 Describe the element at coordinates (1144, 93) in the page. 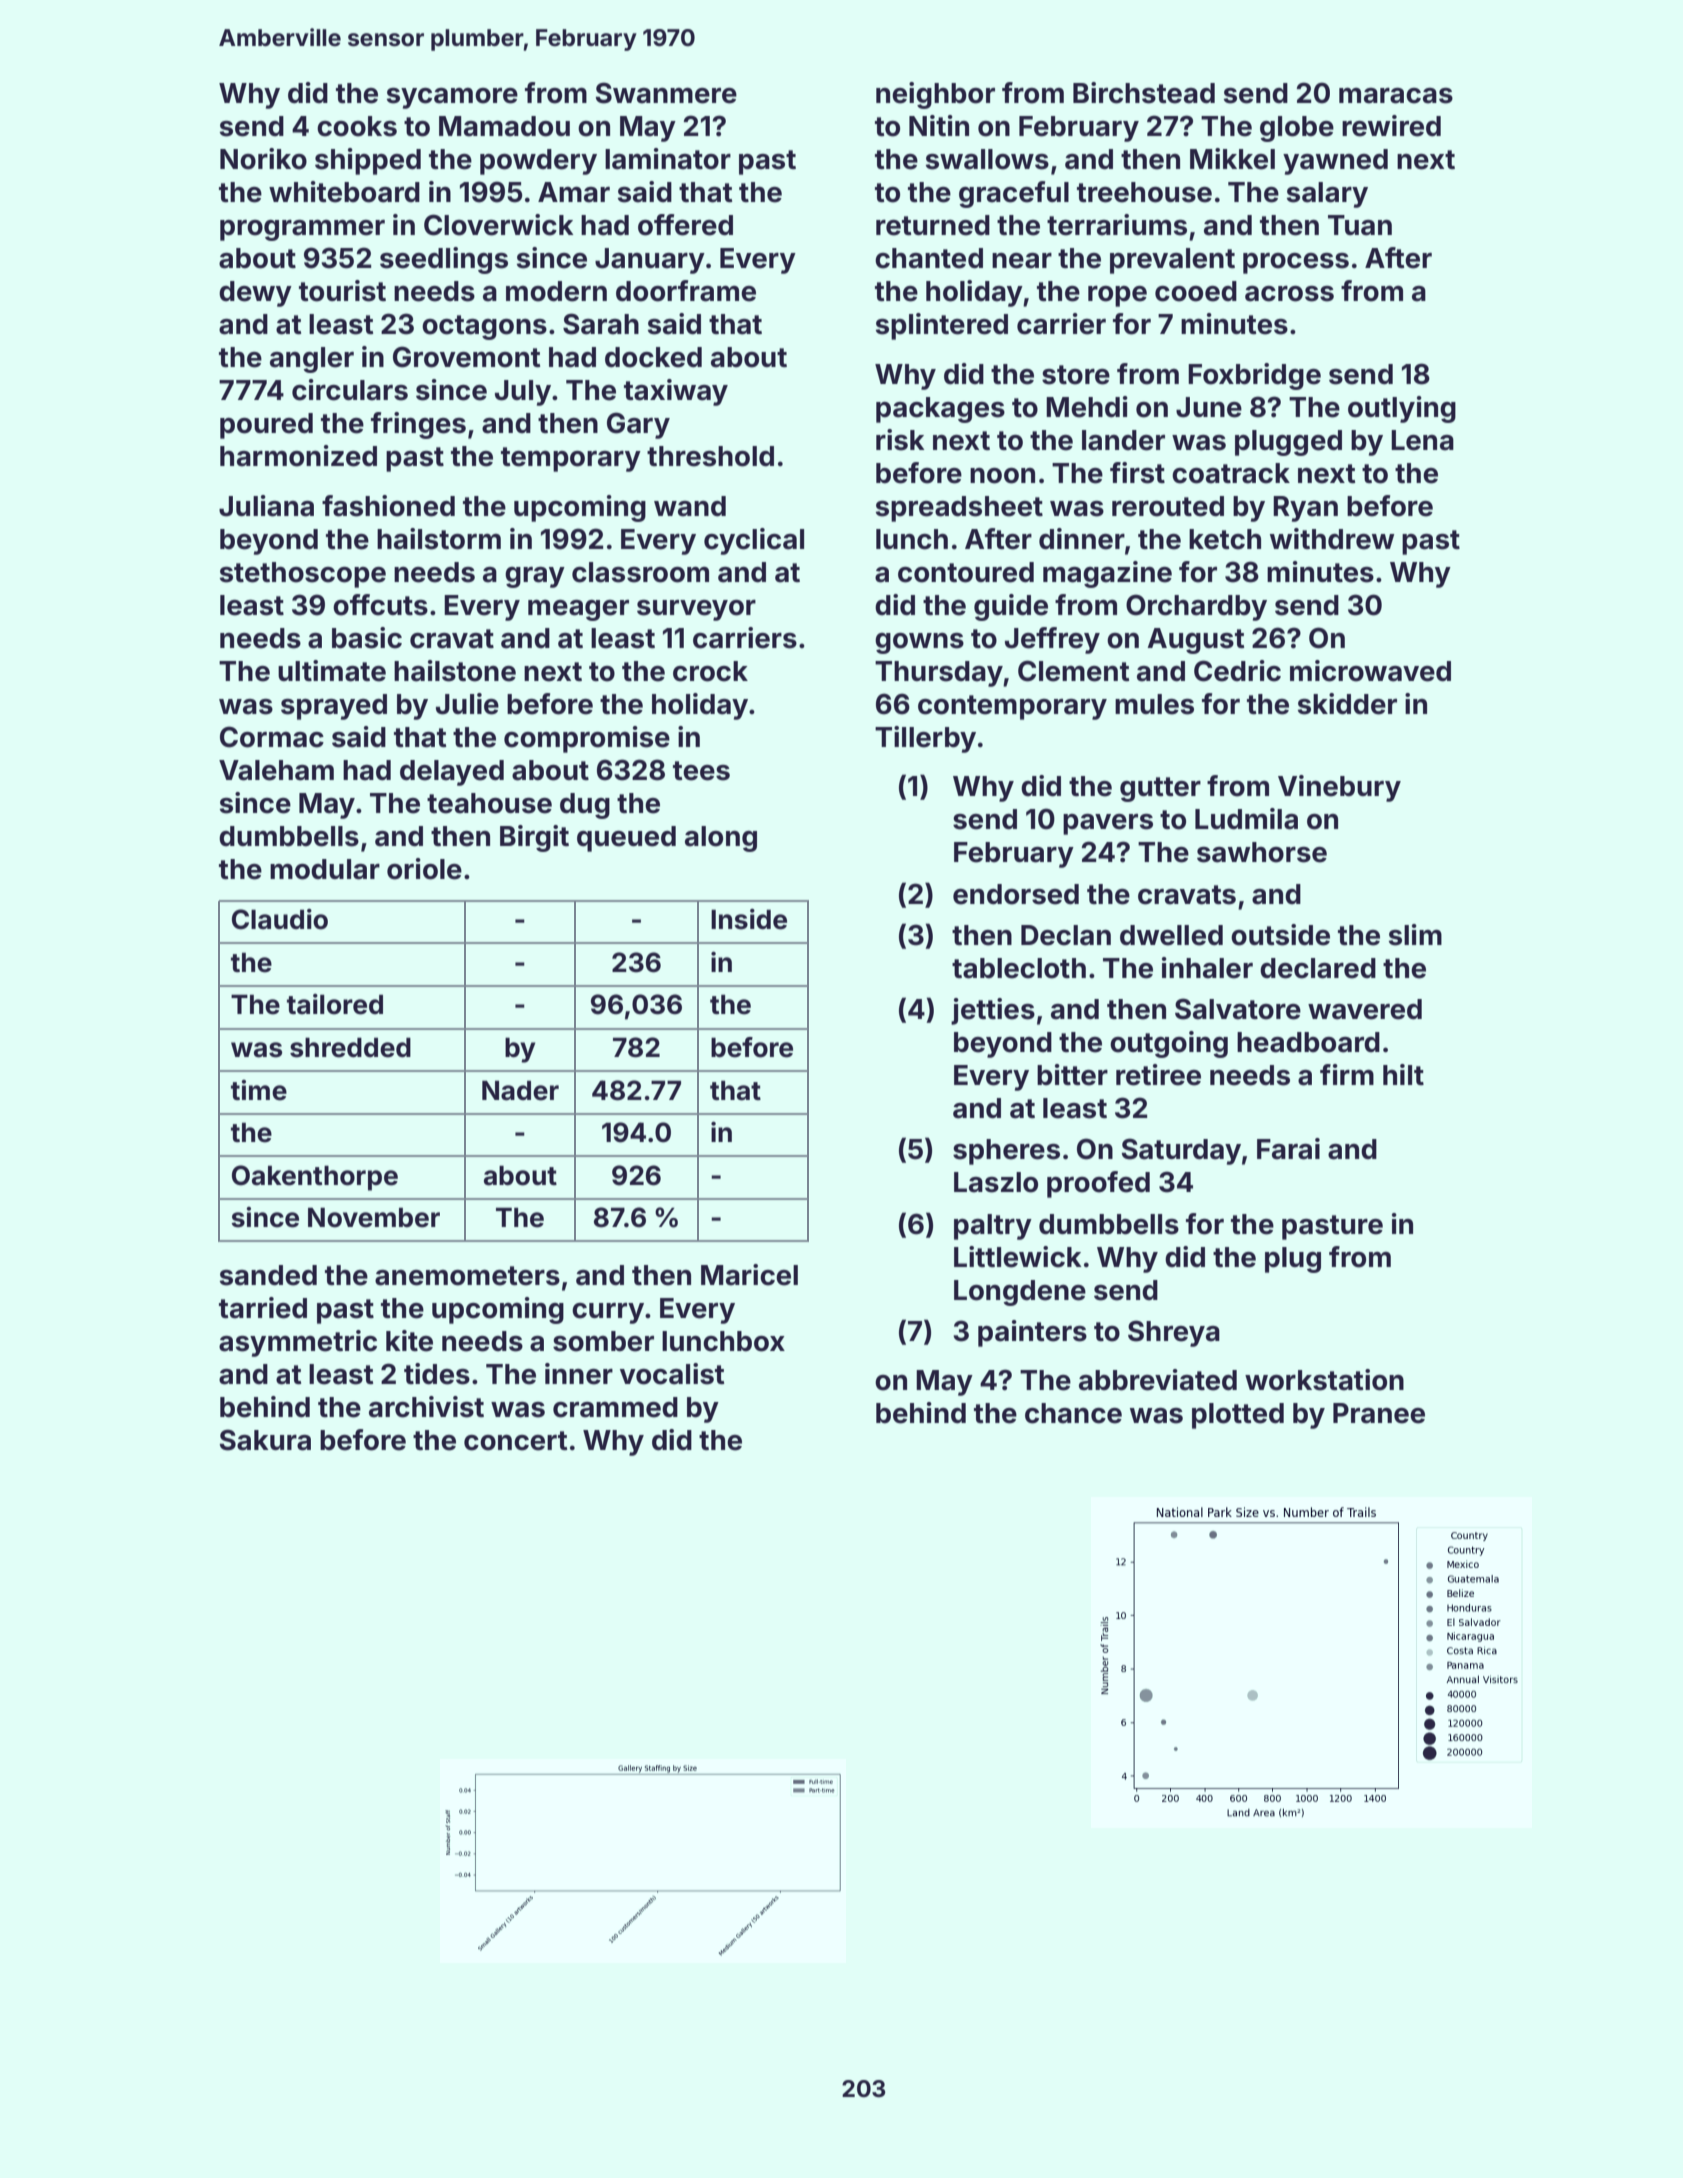

I see `Birchstead` at that location.
